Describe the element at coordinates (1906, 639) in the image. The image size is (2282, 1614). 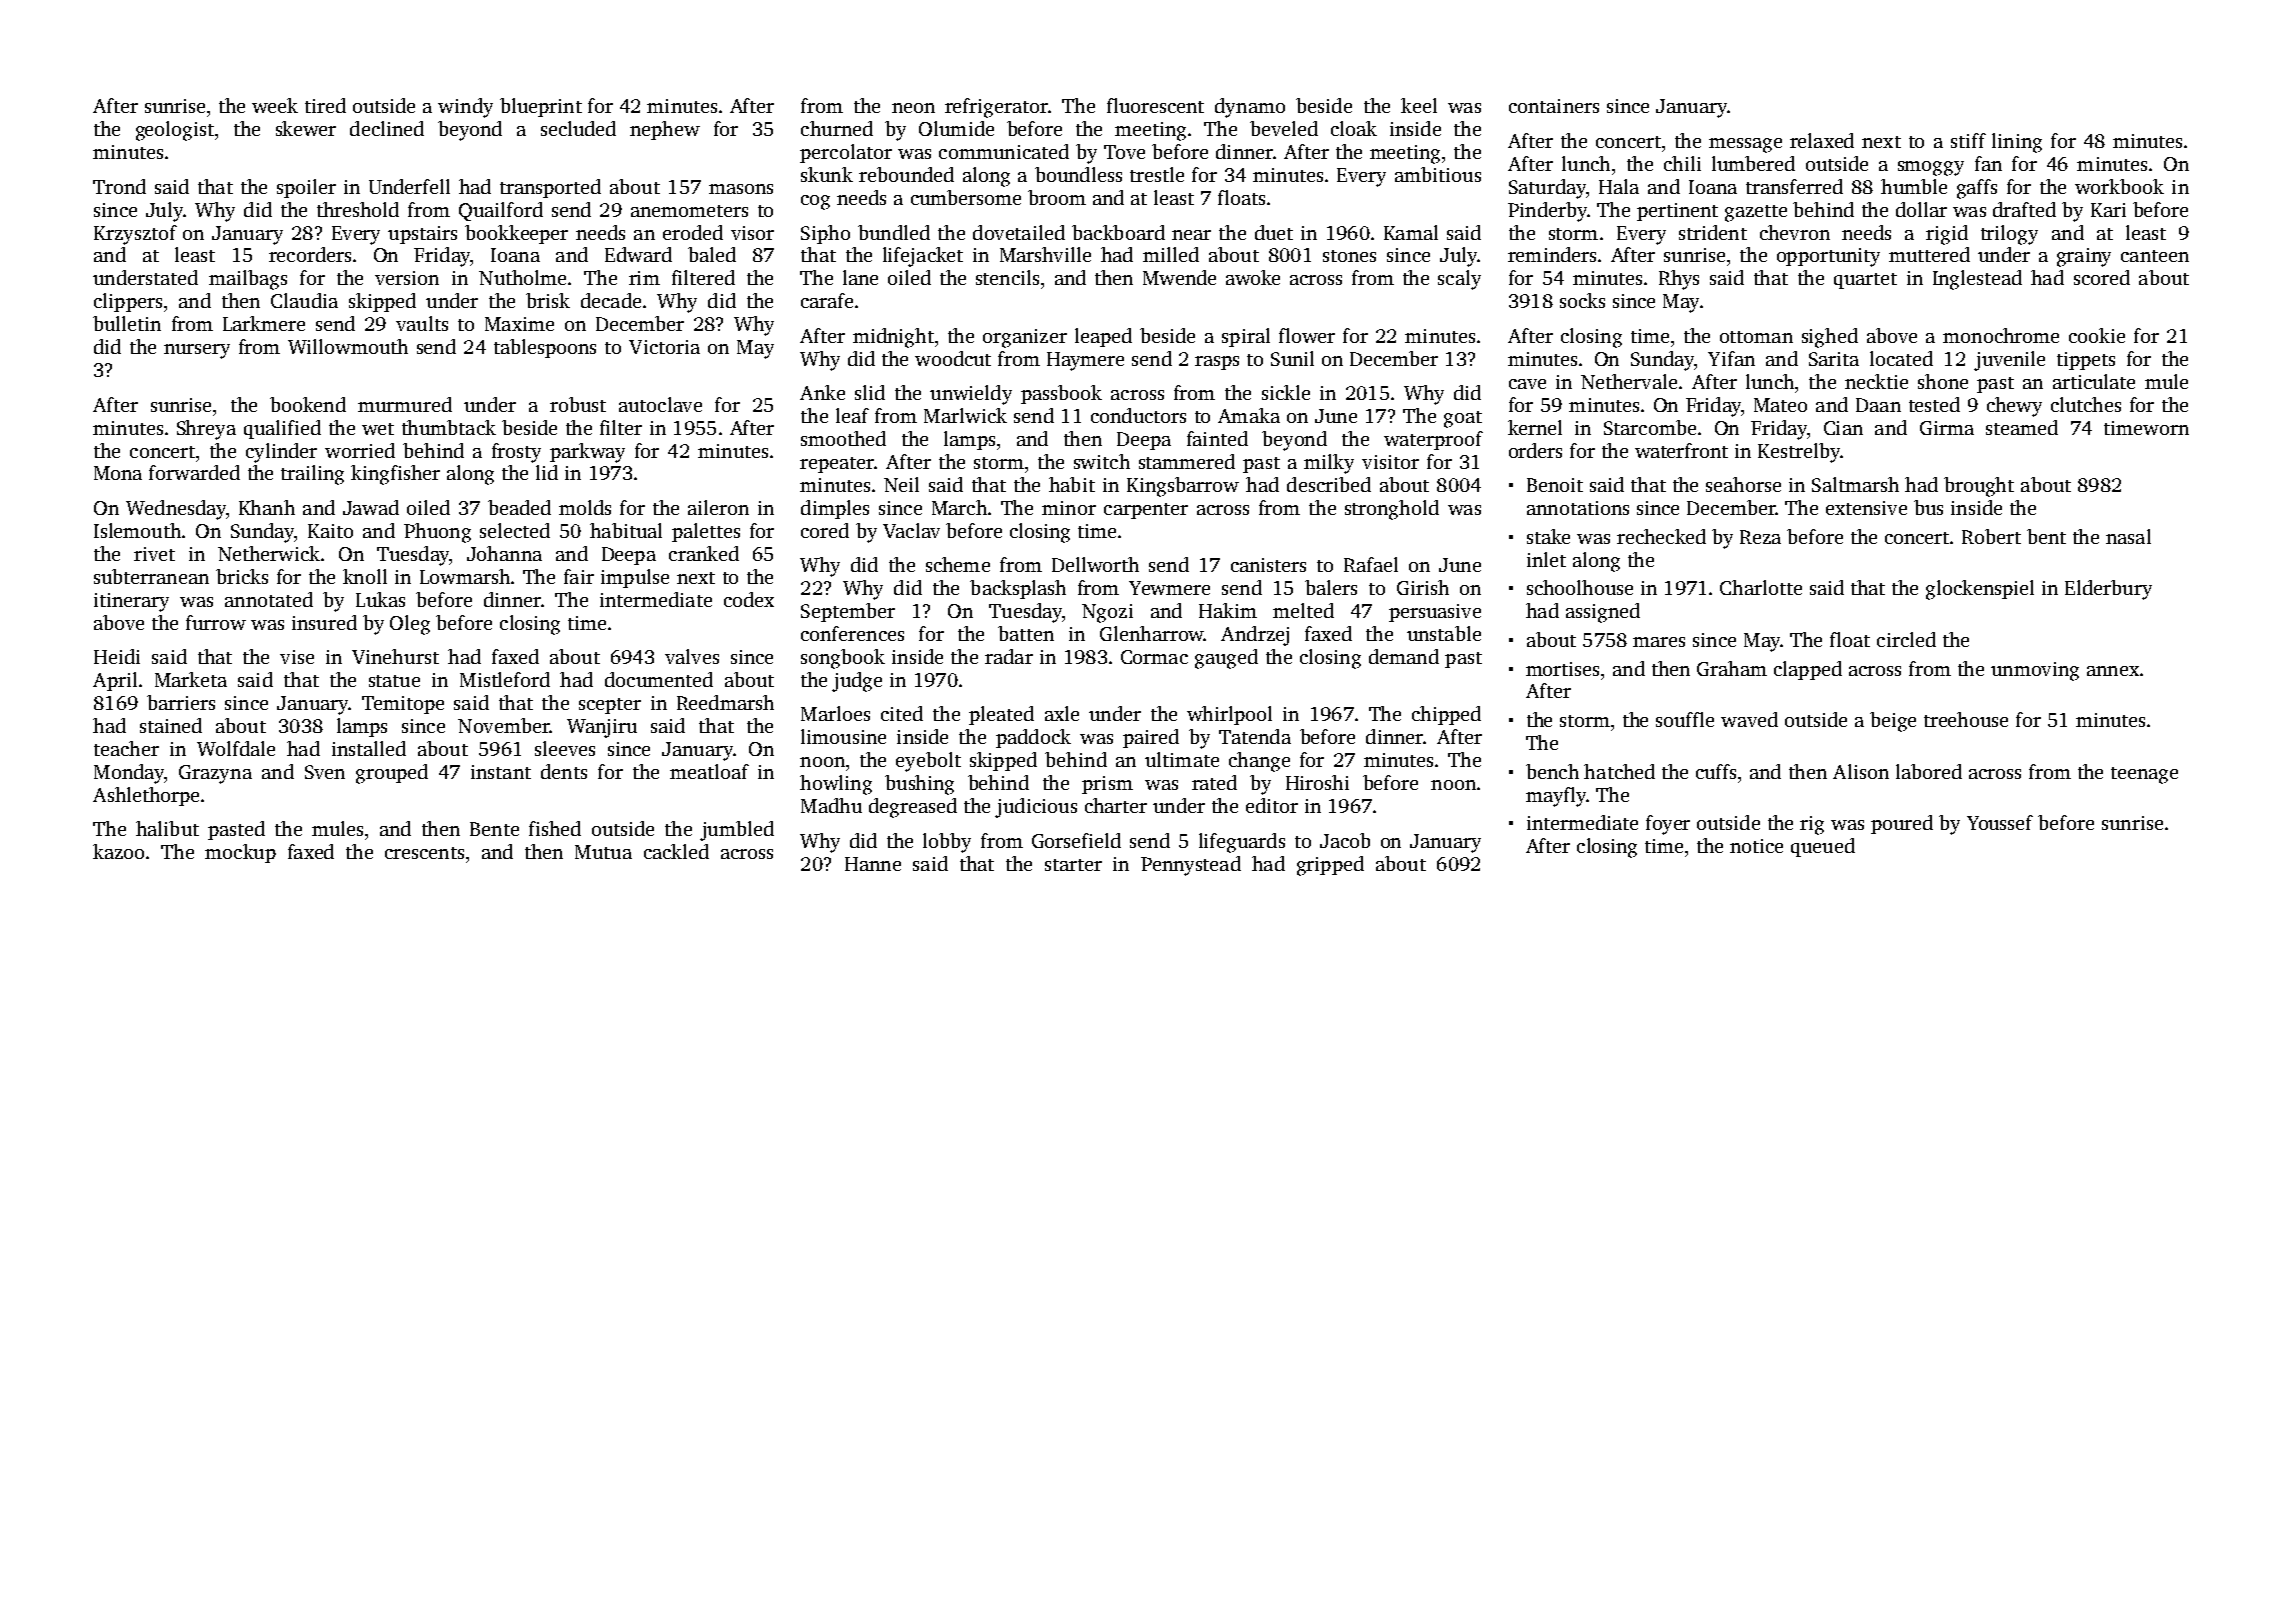
I see `circled` at that location.
